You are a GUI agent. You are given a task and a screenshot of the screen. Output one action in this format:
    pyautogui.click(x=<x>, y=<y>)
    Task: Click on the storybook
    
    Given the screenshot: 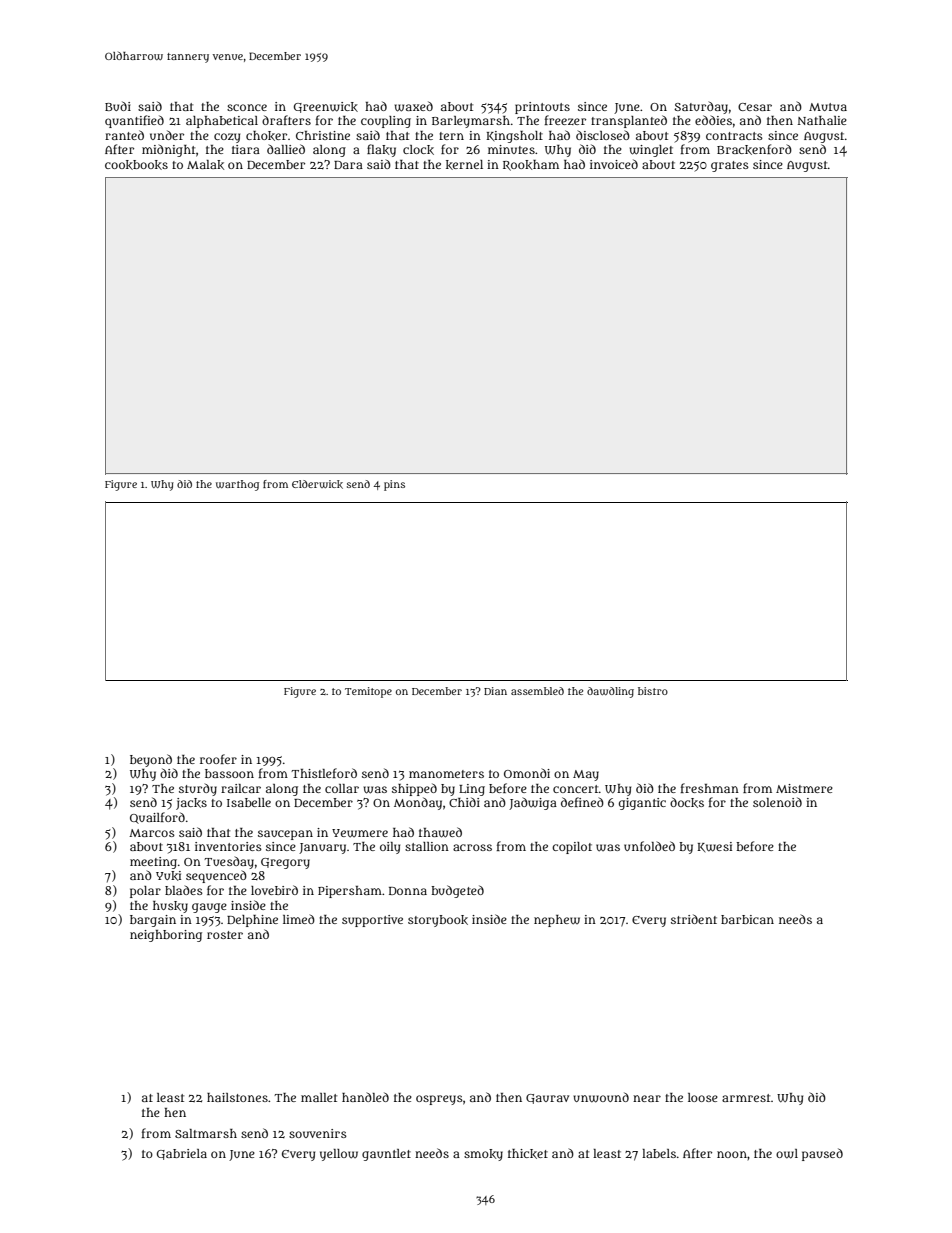 What is the action you would take?
    pyautogui.click(x=438, y=921)
